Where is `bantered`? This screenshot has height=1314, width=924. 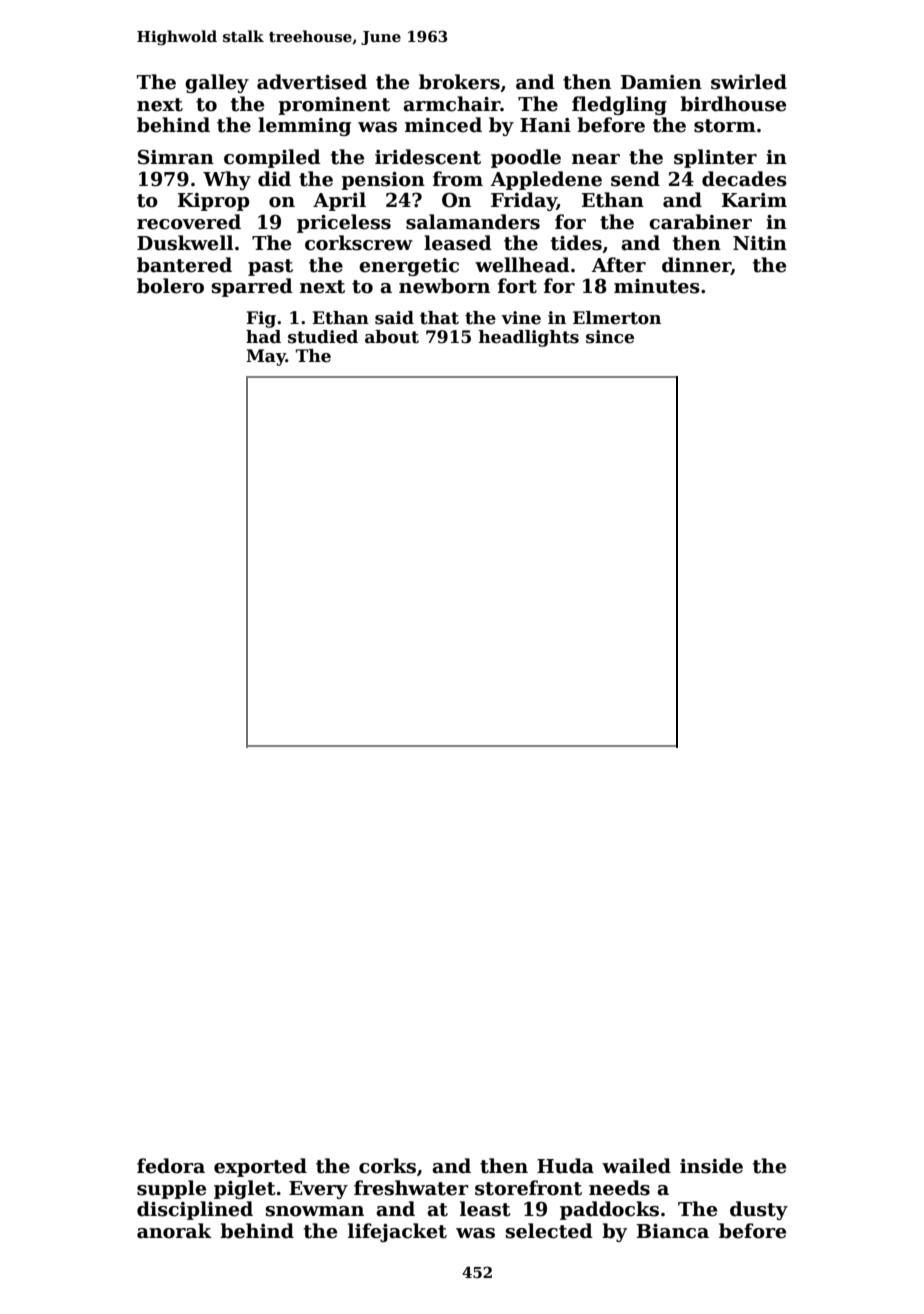 bantered is located at coordinates (184, 265).
